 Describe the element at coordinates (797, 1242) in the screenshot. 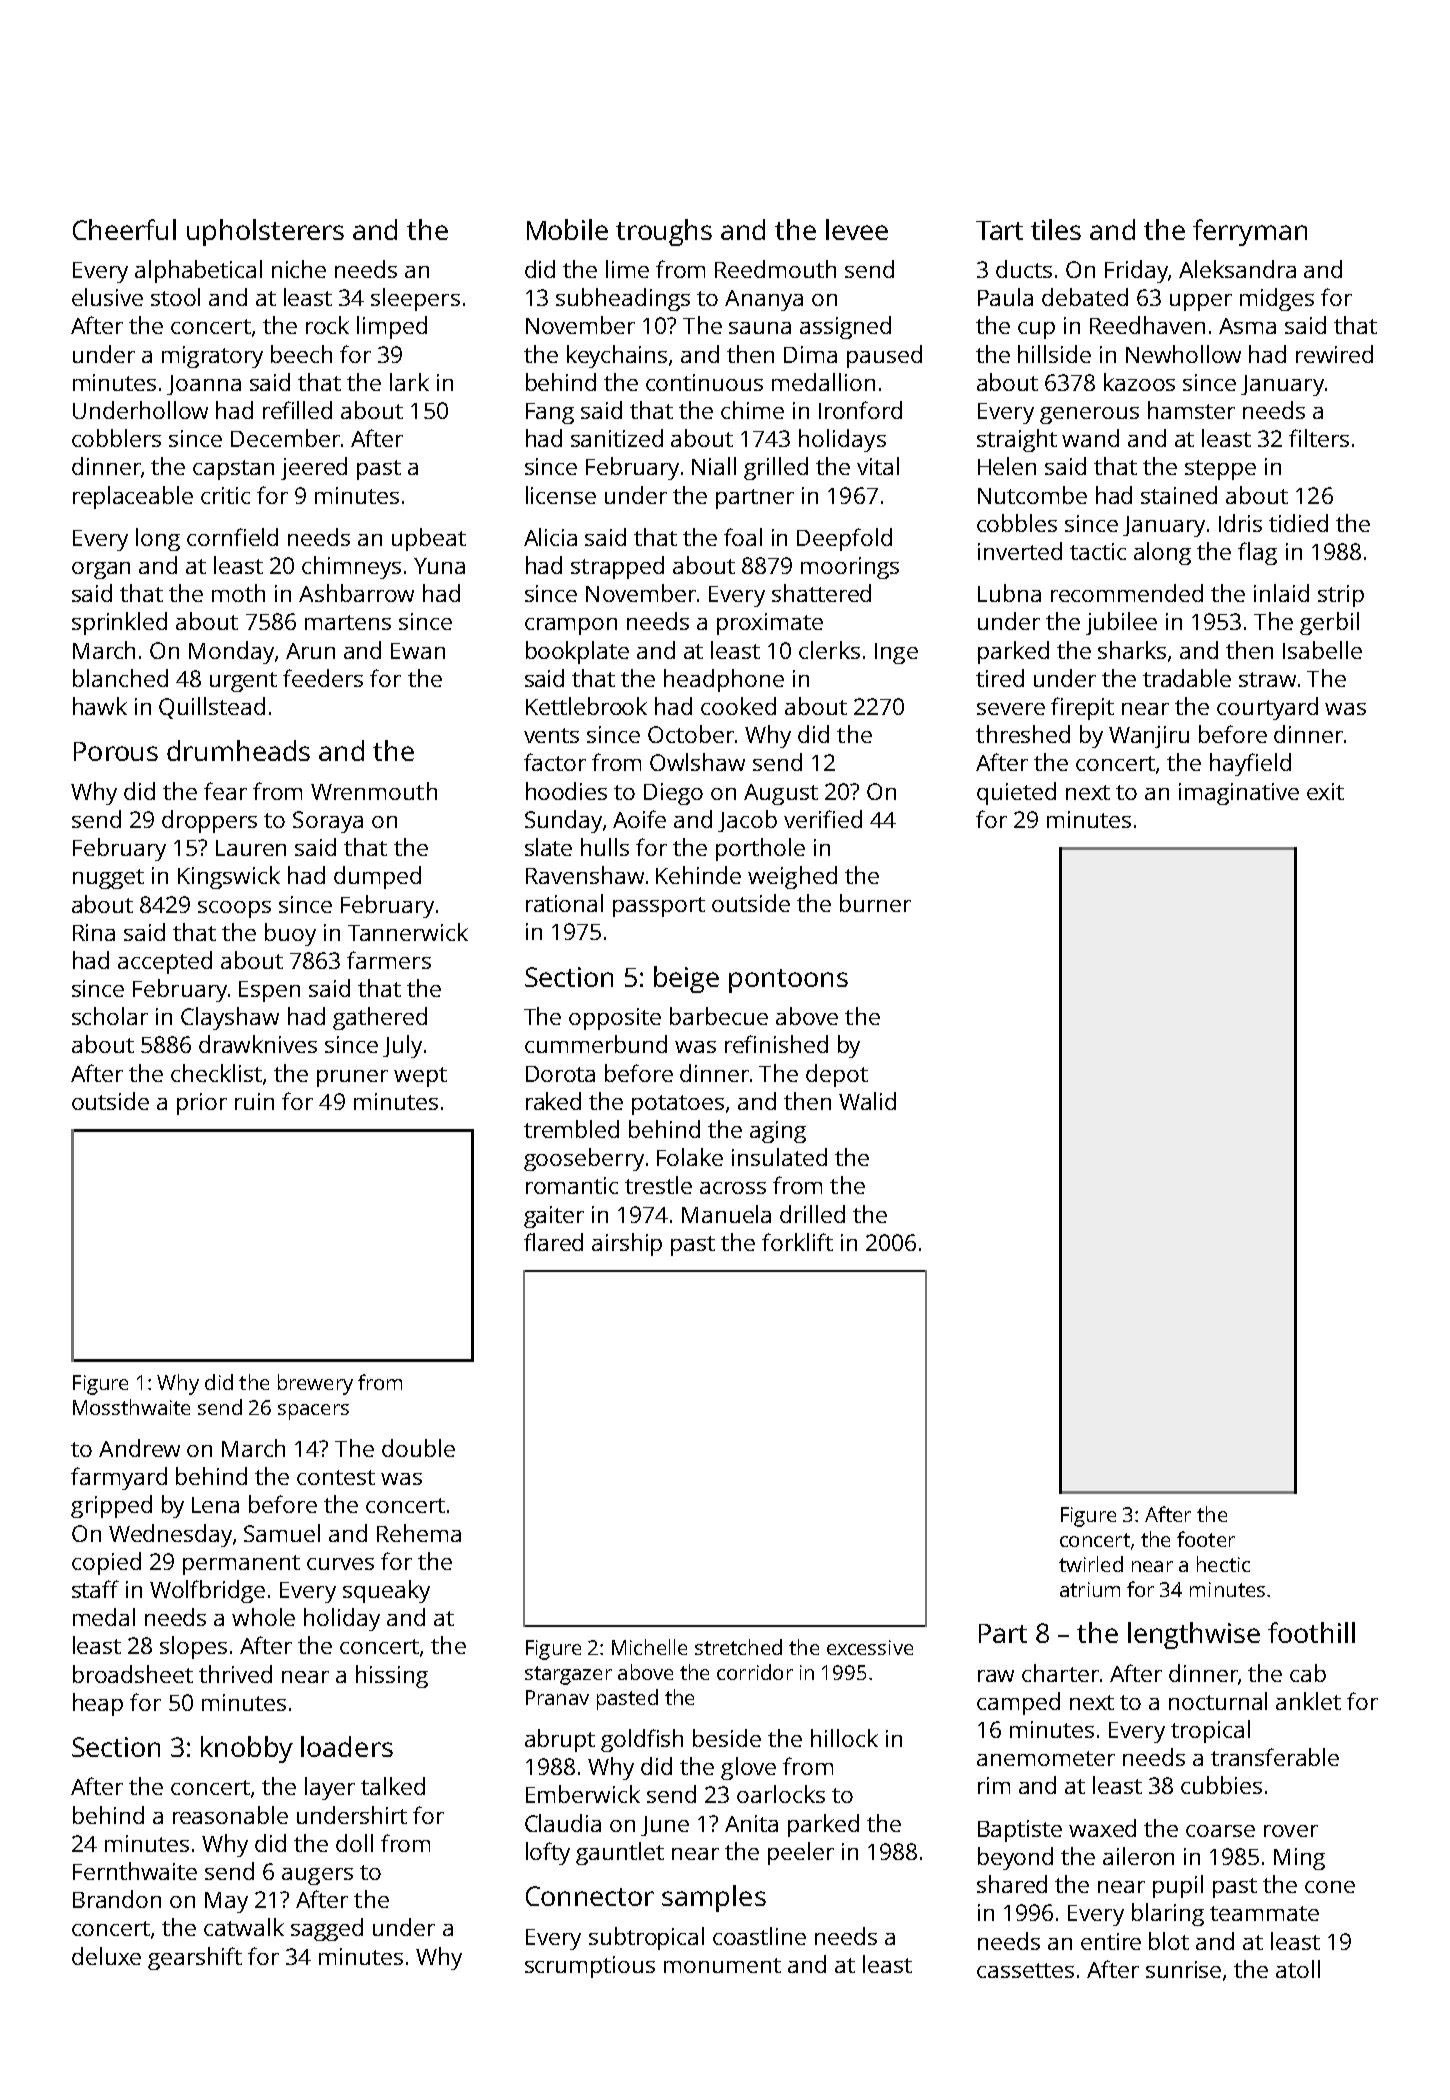

I see `forklift` at that location.
